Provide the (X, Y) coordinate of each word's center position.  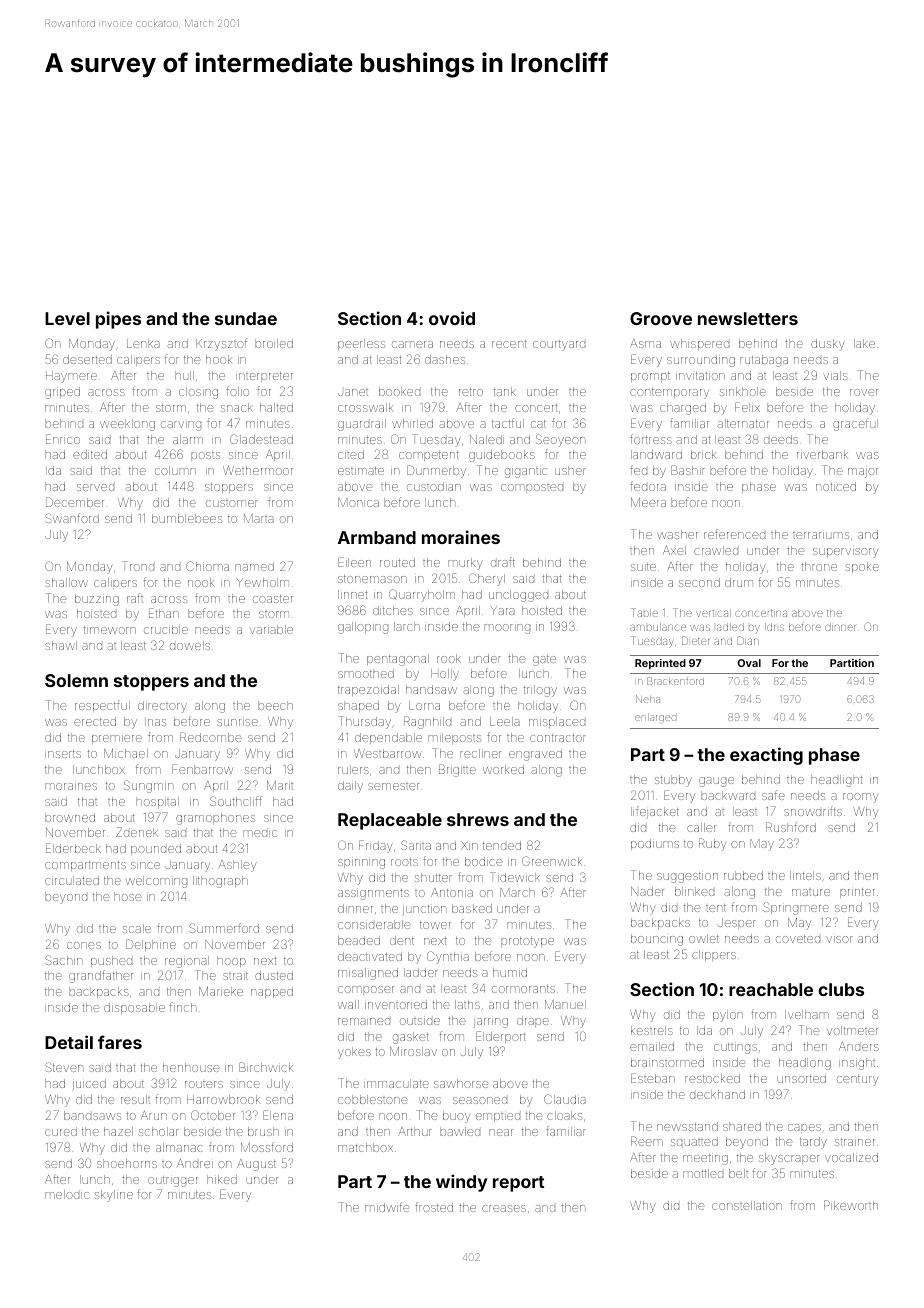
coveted (798, 939)
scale (137, 928)
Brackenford (675, 681)
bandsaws (92, 1115)
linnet (352, 594)
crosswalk (366, 407)
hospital (157, 802)
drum (739, 582)
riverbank (822, 454)
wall (348, 1004)
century (858, 1080)
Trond (138, 566)
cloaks (564, 1115)
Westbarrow (388, 753)
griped (62, 393)
